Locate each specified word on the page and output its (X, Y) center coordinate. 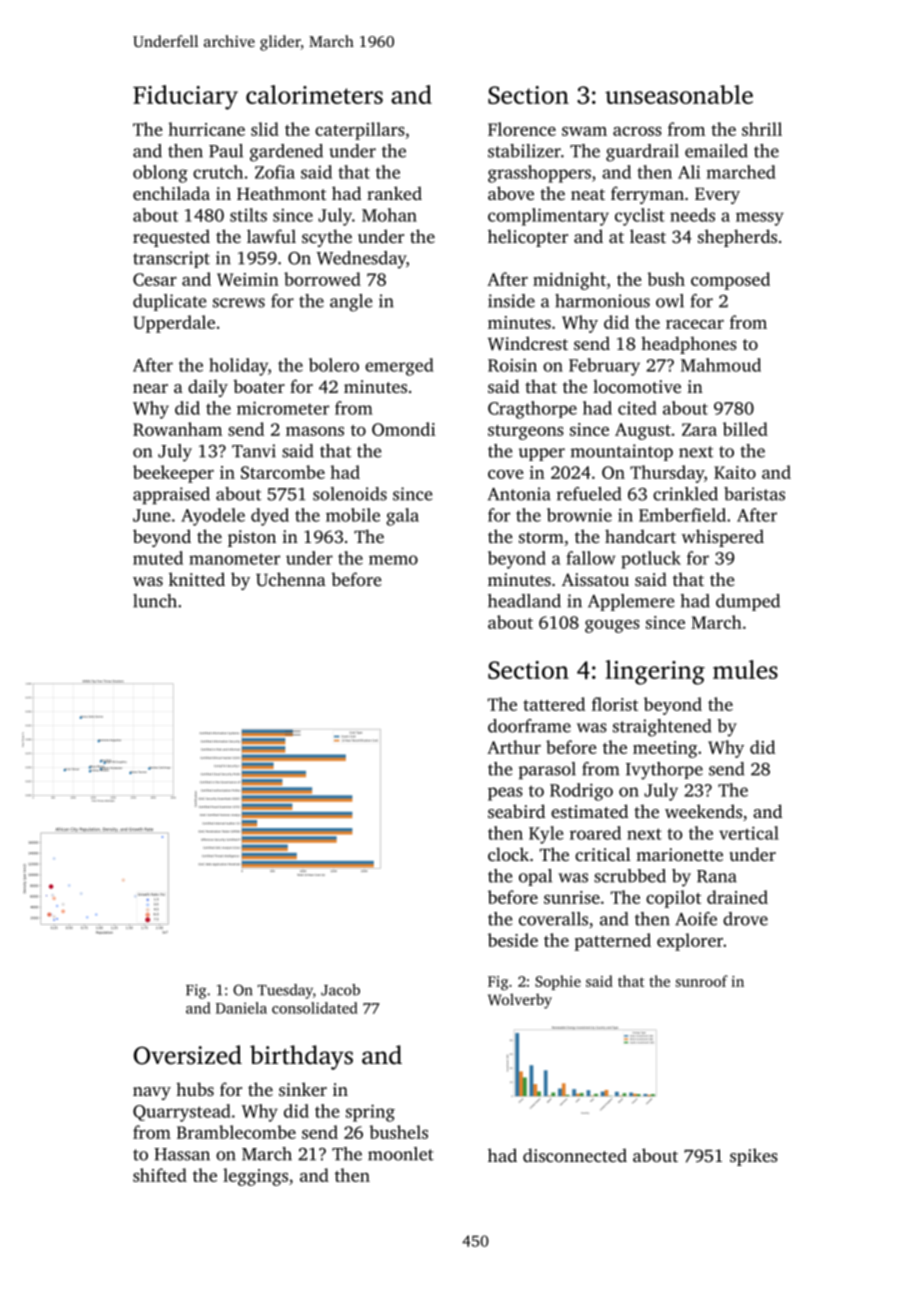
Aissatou (595, 579)
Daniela (241, 1008)
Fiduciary (185, 97)
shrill (762, 129)
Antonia (519, 494)
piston (252, 538)
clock (508, 854)
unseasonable (679, 94)
